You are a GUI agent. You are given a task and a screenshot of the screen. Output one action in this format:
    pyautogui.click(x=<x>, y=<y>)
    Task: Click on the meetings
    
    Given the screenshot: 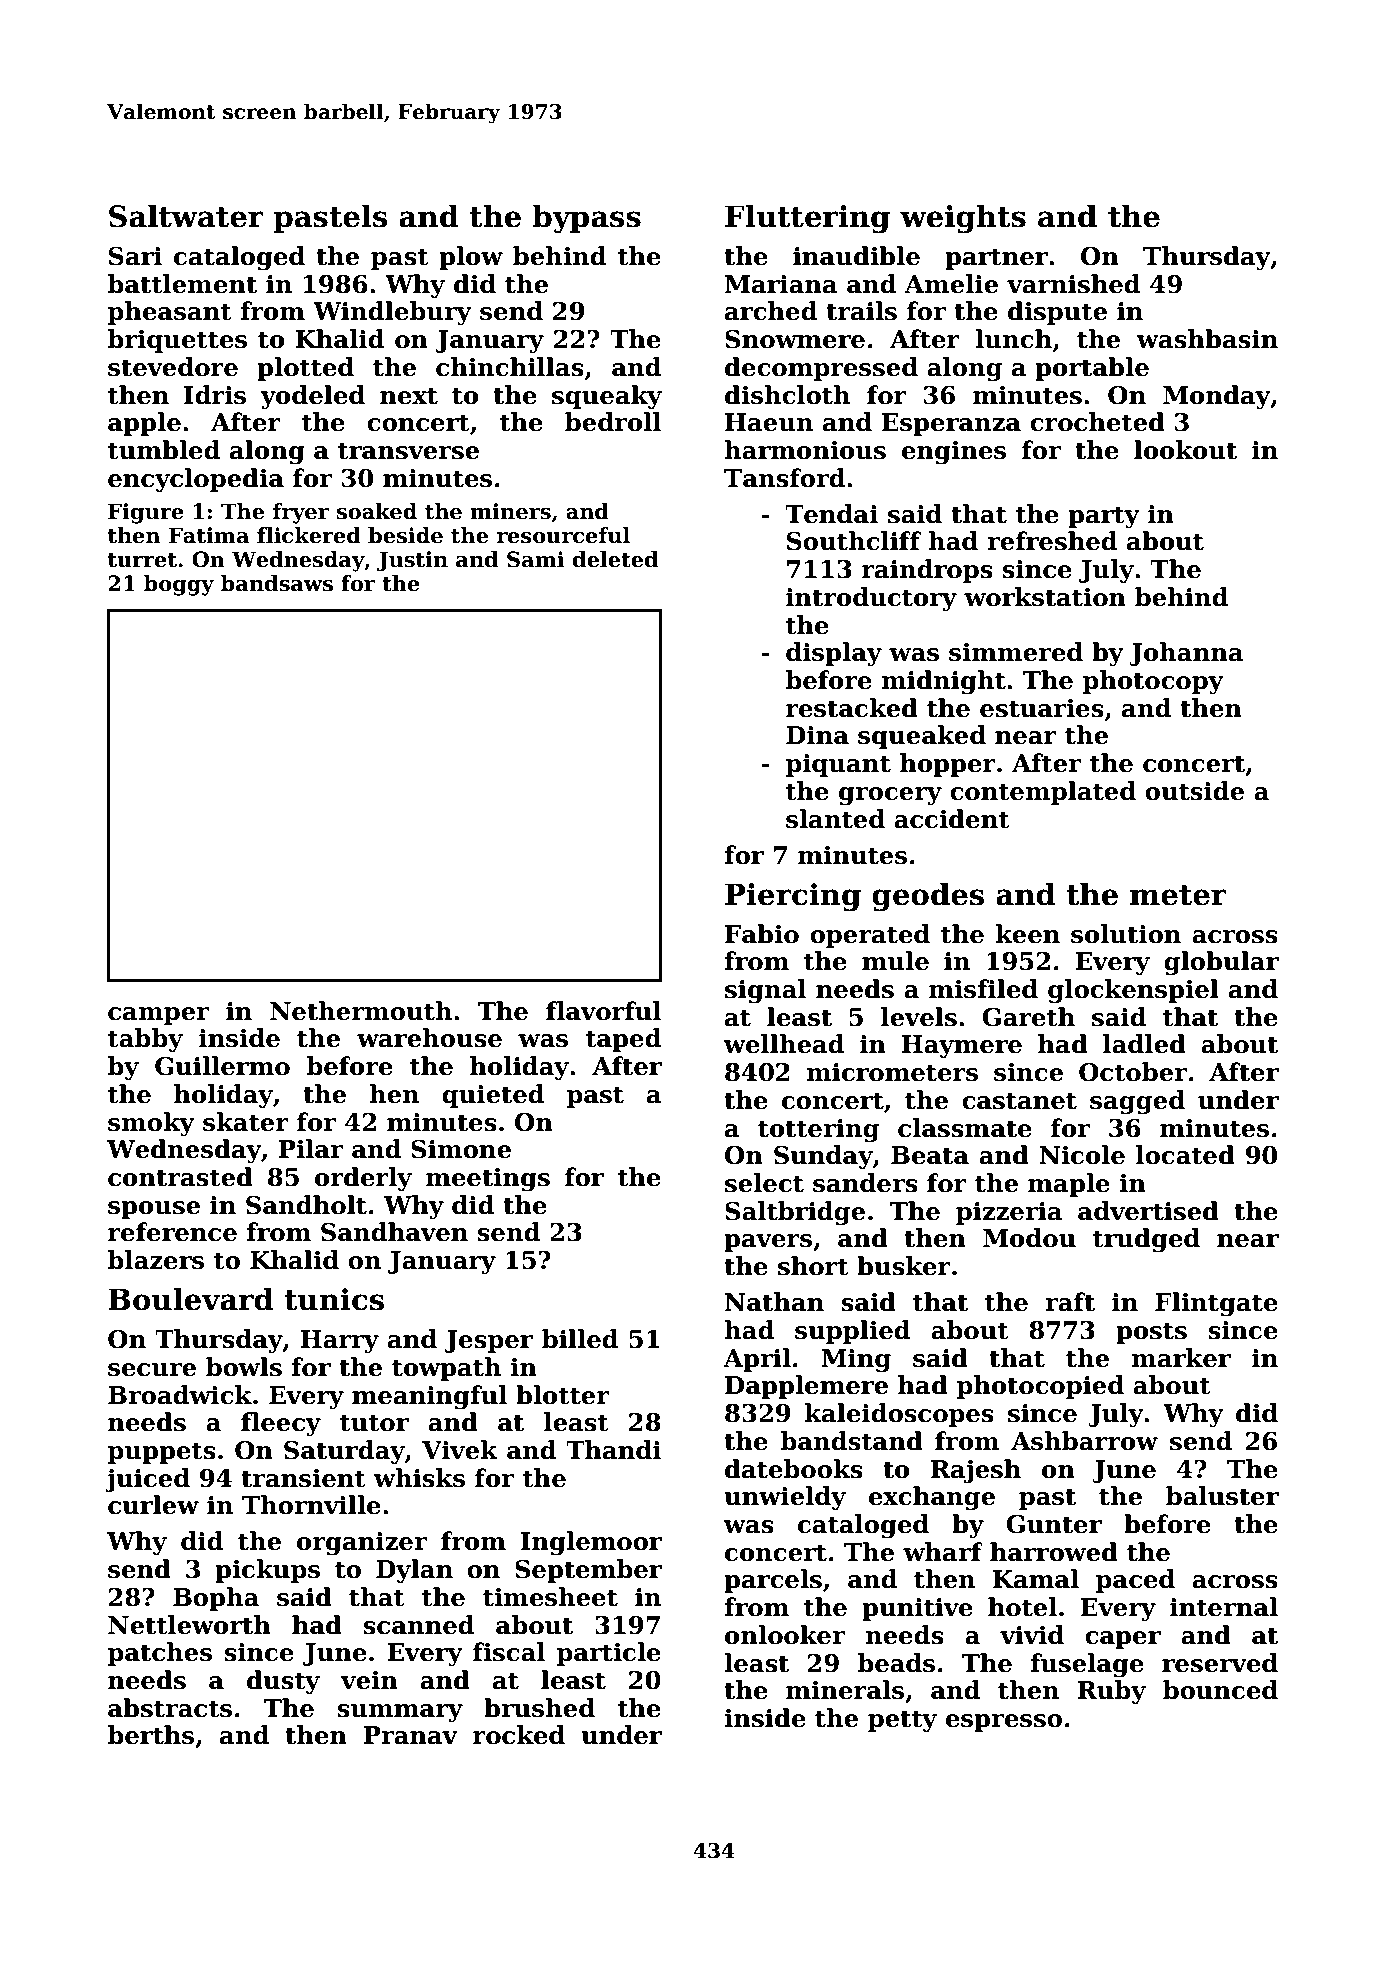 What is the action you would take?
    pyautogui.click(x=488, y=1180)
